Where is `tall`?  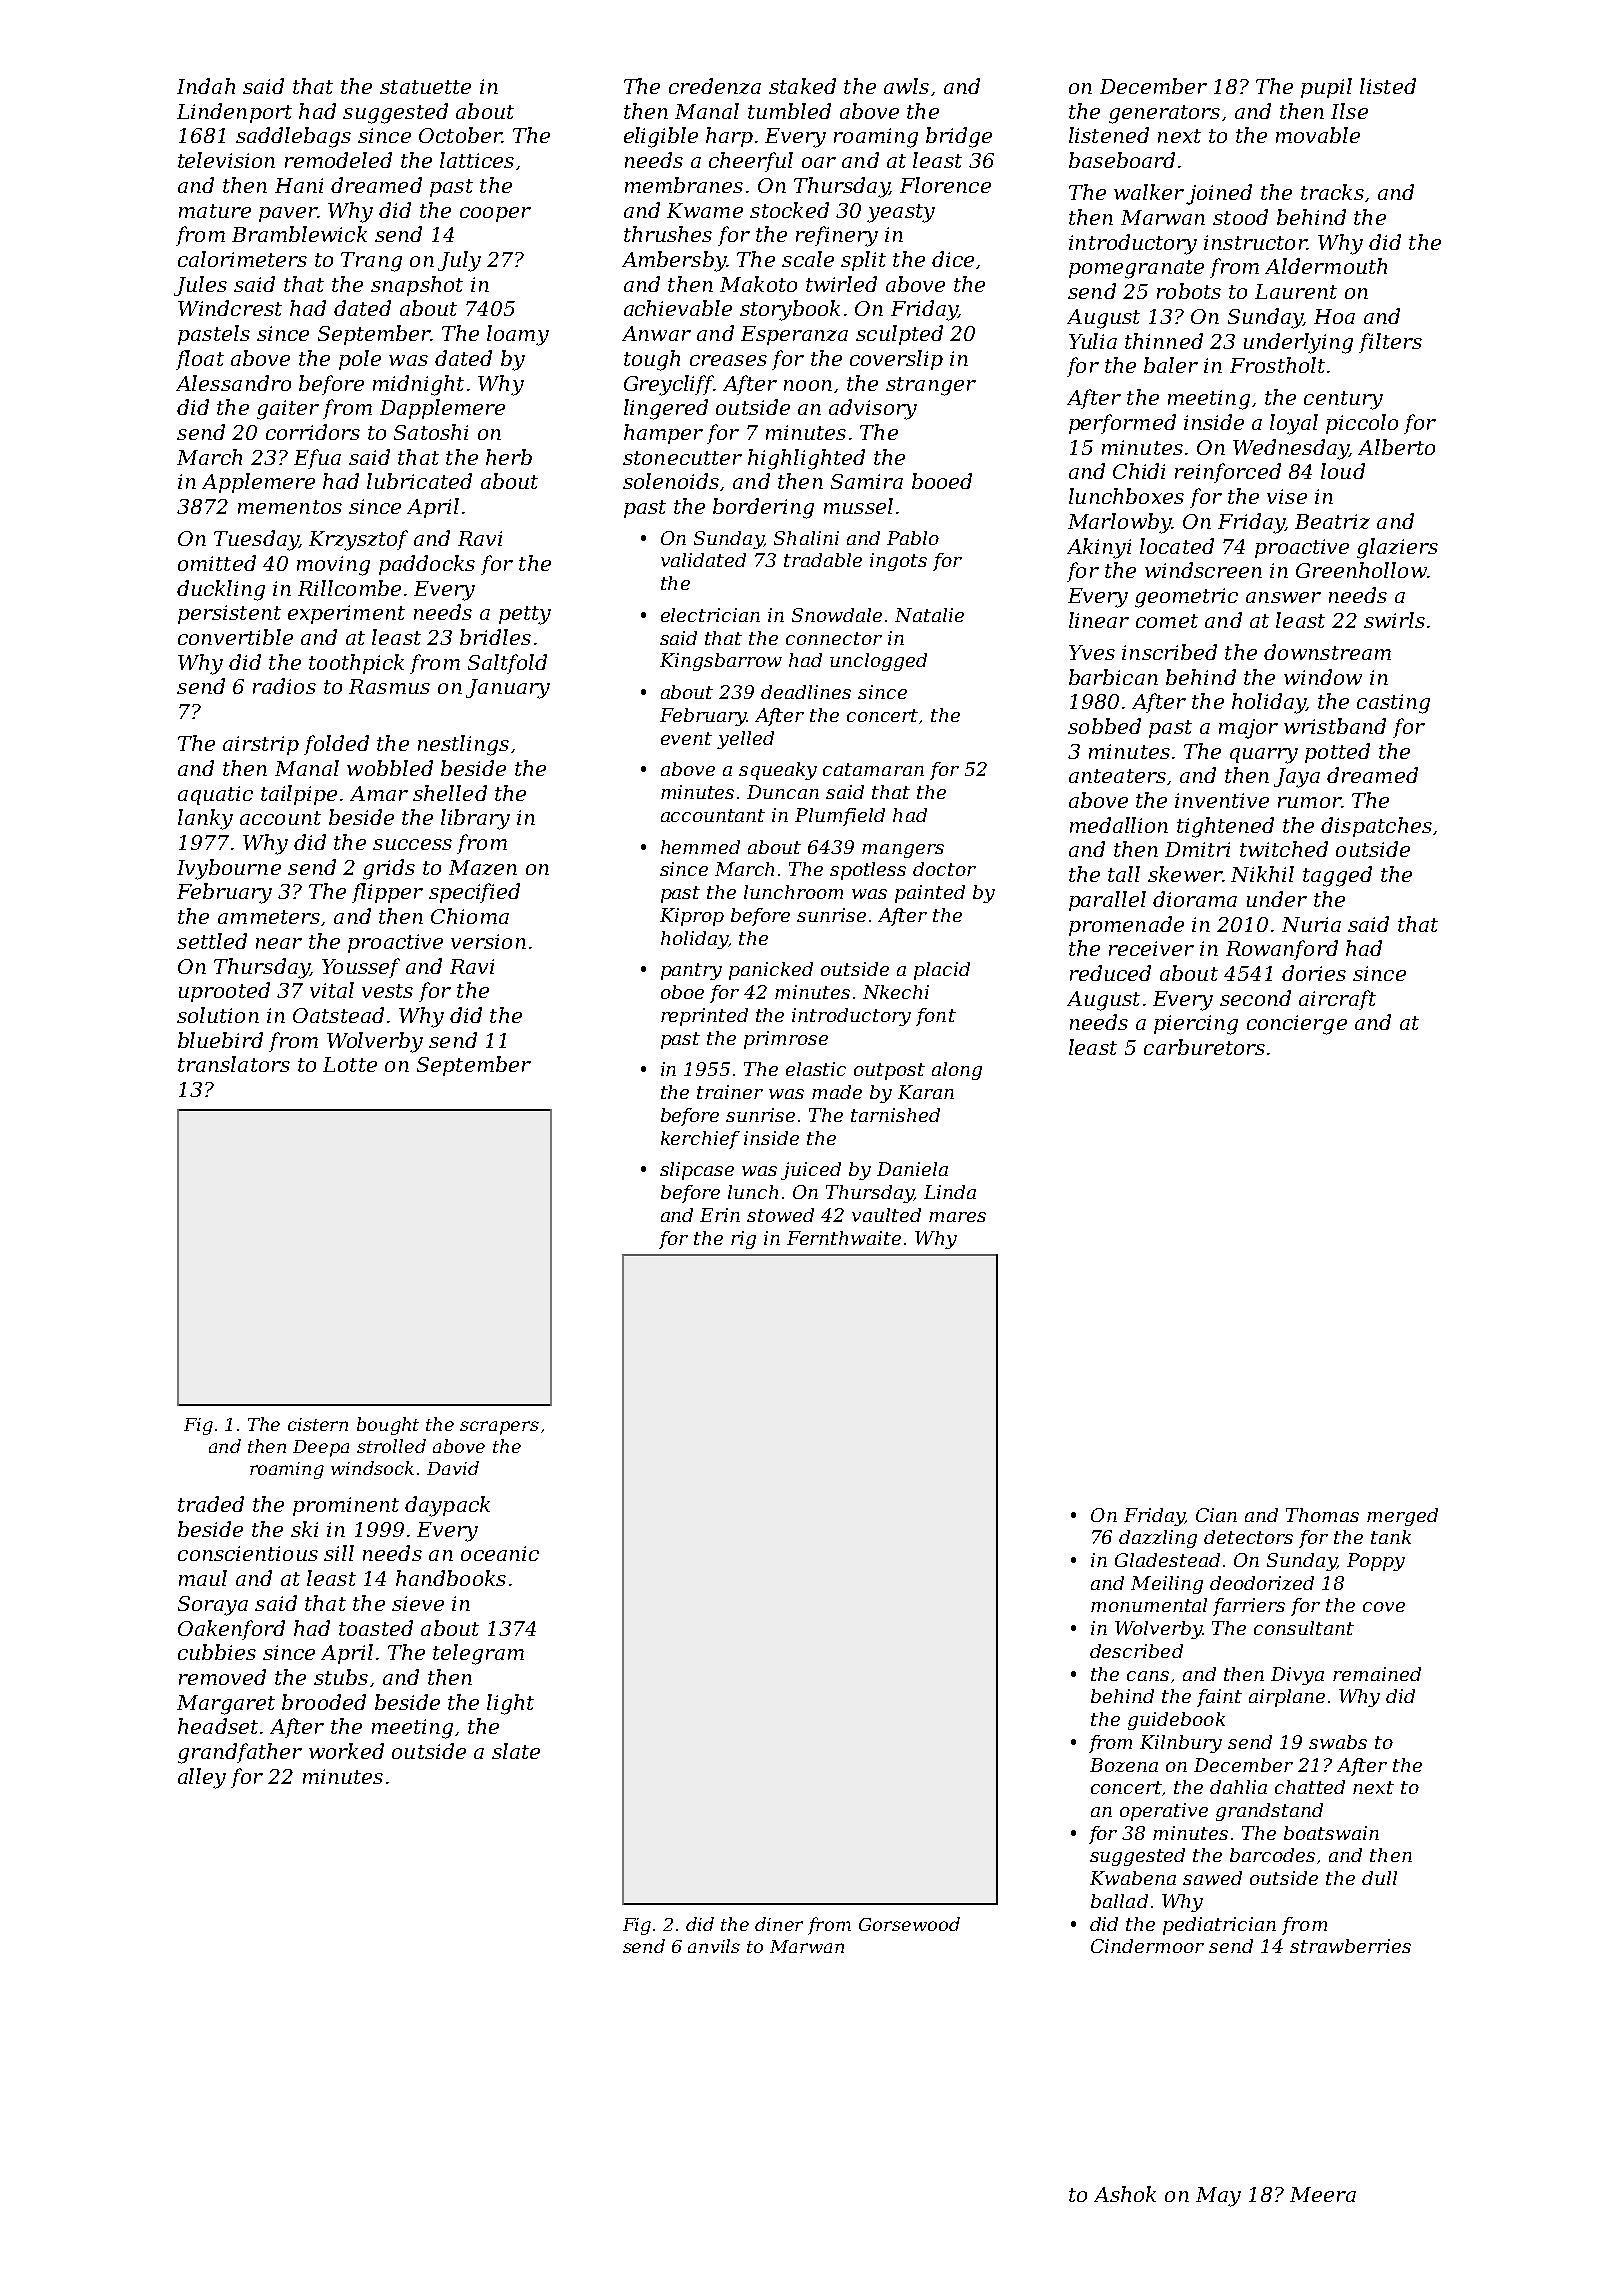
tall is located at coordinates (1124, 874).
